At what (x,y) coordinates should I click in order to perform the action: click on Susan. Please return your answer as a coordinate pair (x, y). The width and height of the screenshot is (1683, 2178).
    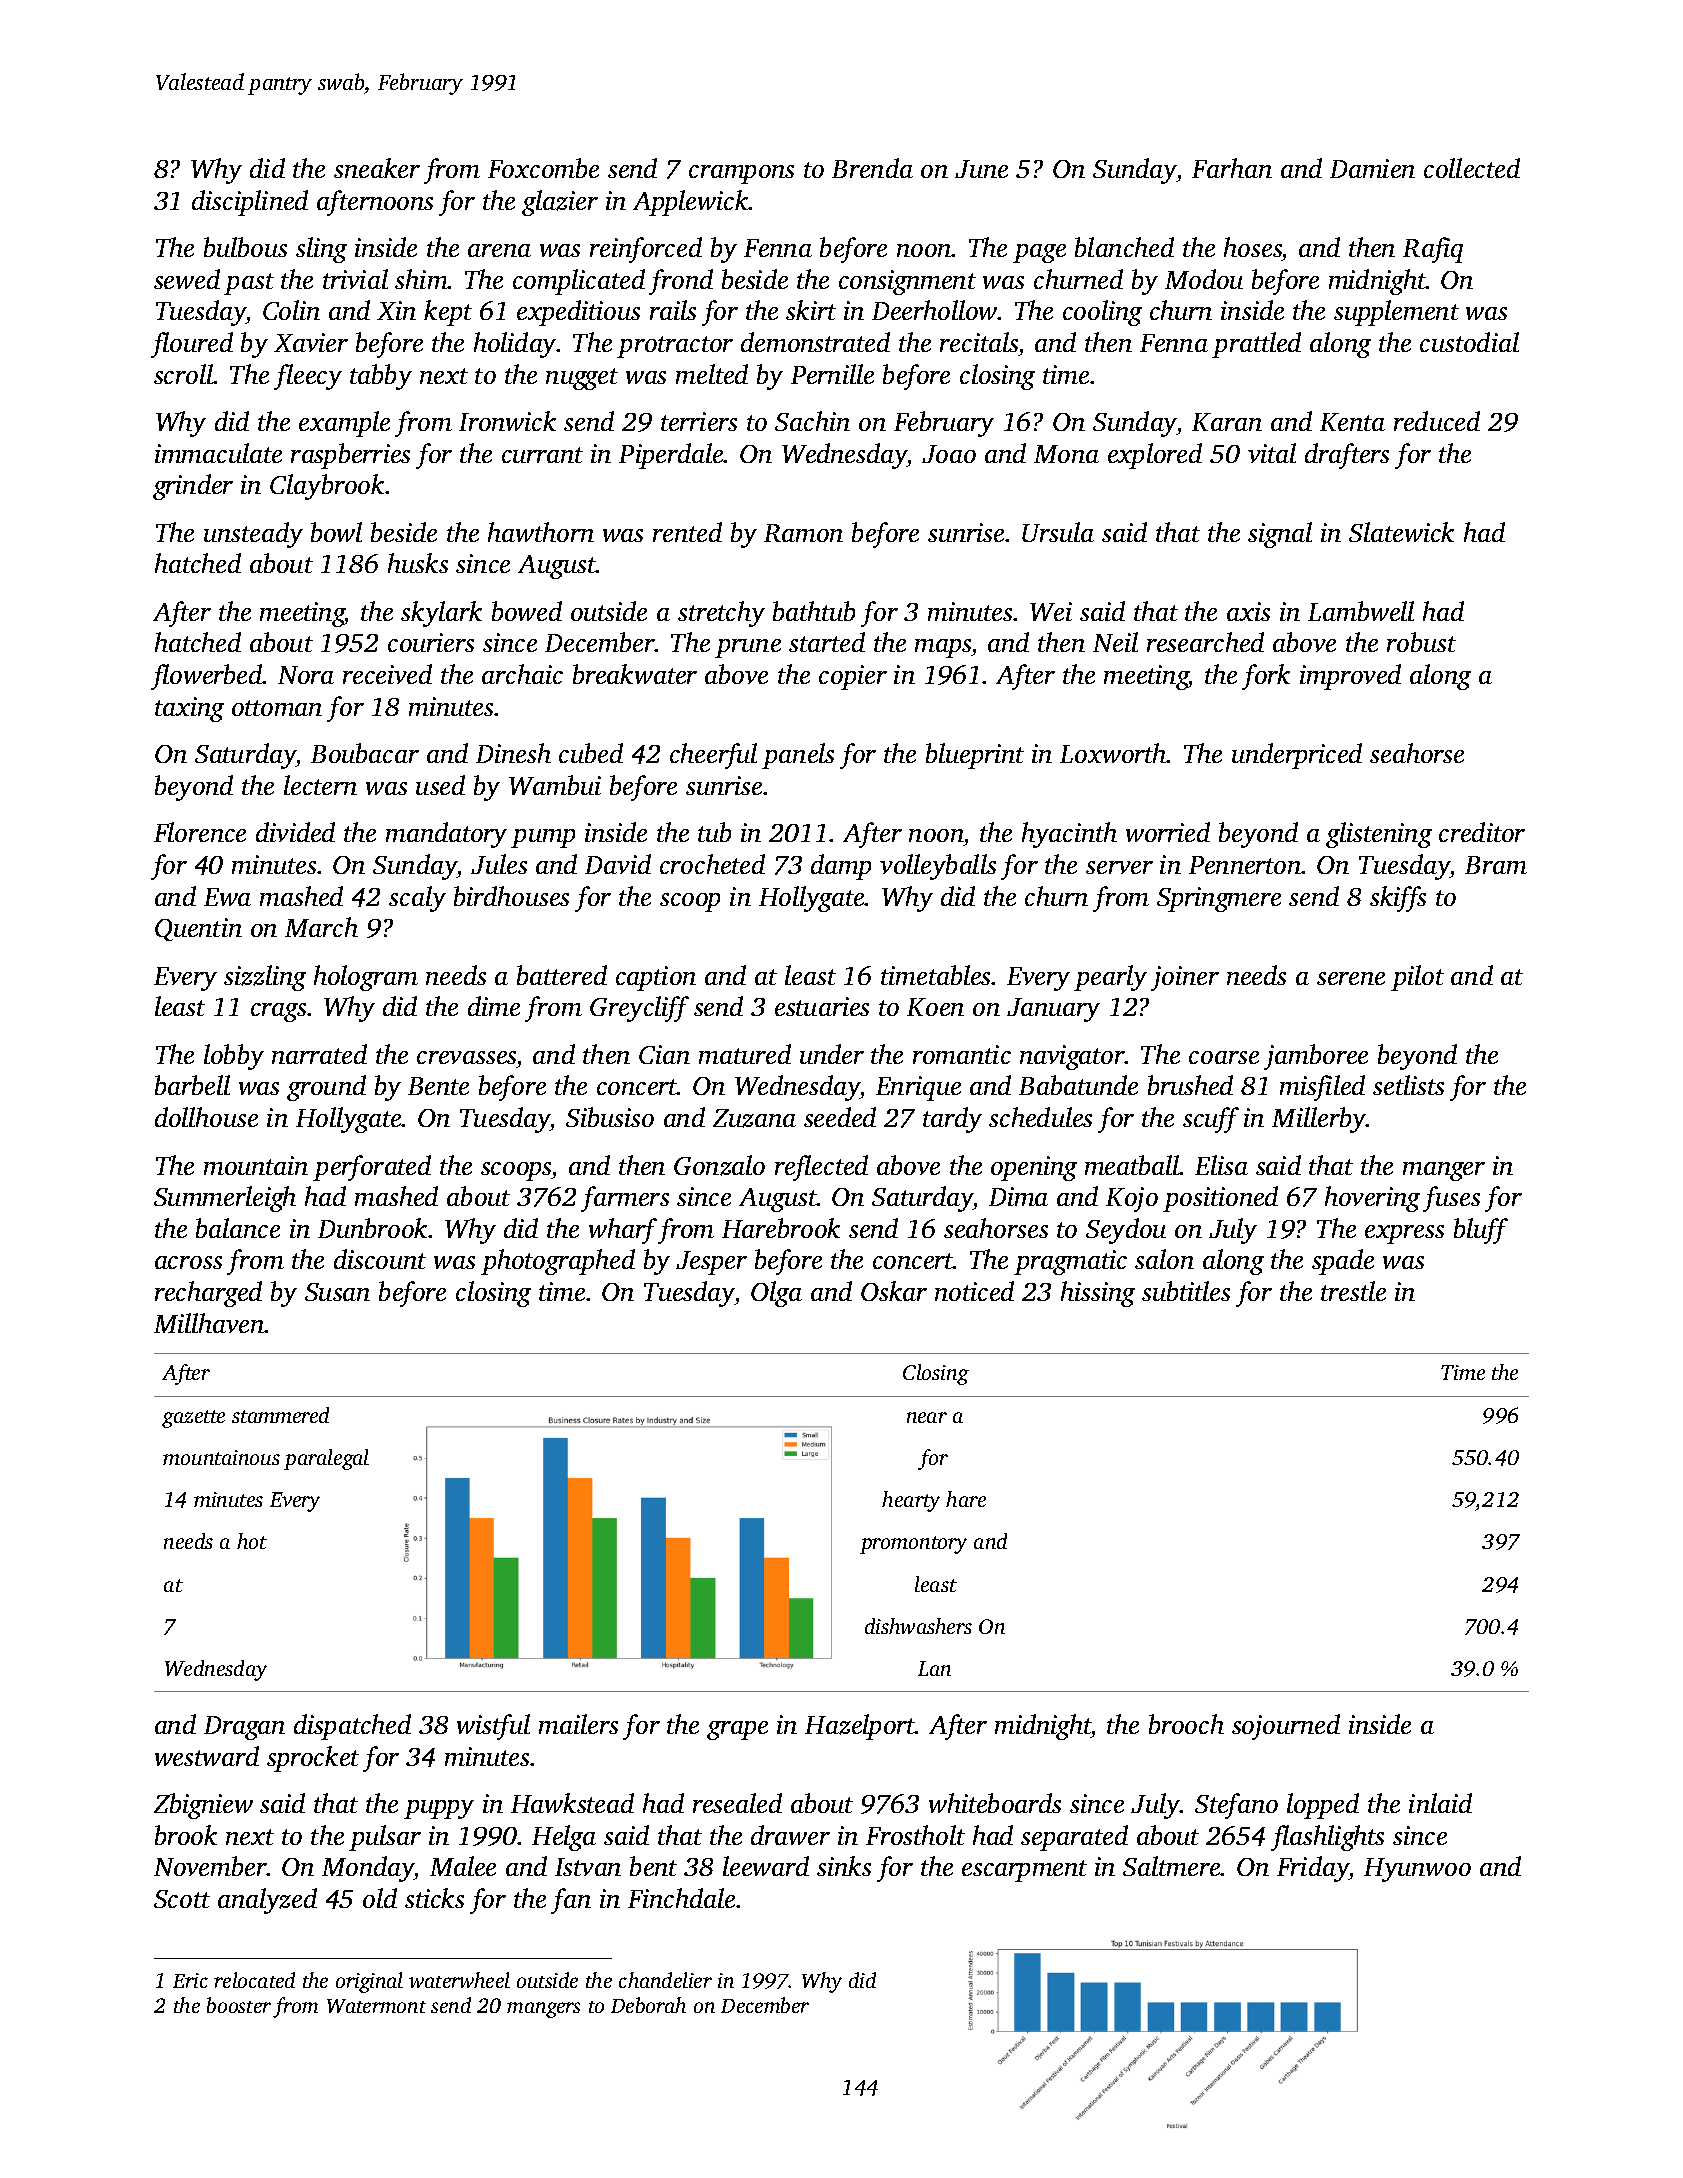
    Looking at the image, I should click on (337, 1292).
